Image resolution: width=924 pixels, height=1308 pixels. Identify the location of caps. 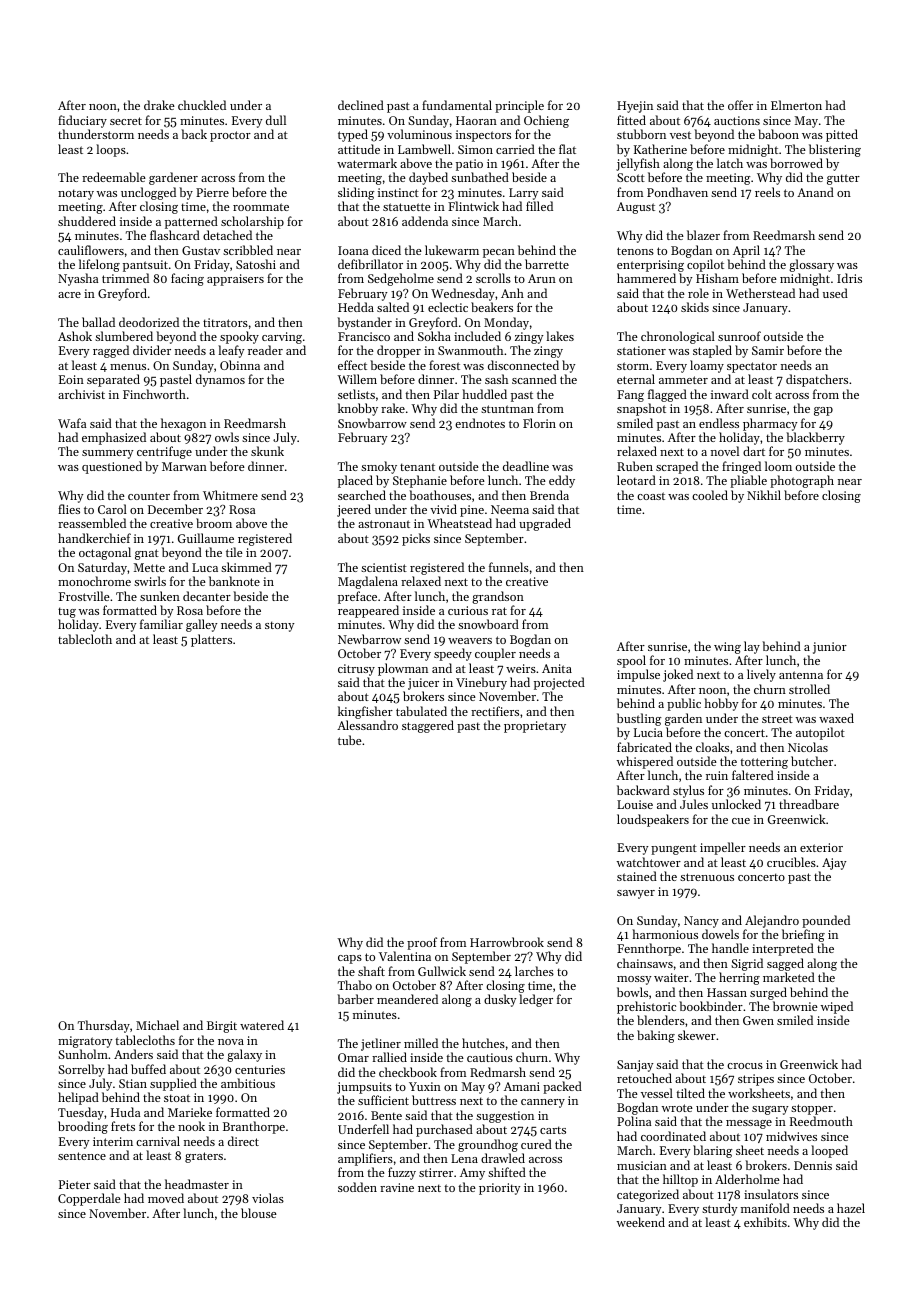
(350, 959).
